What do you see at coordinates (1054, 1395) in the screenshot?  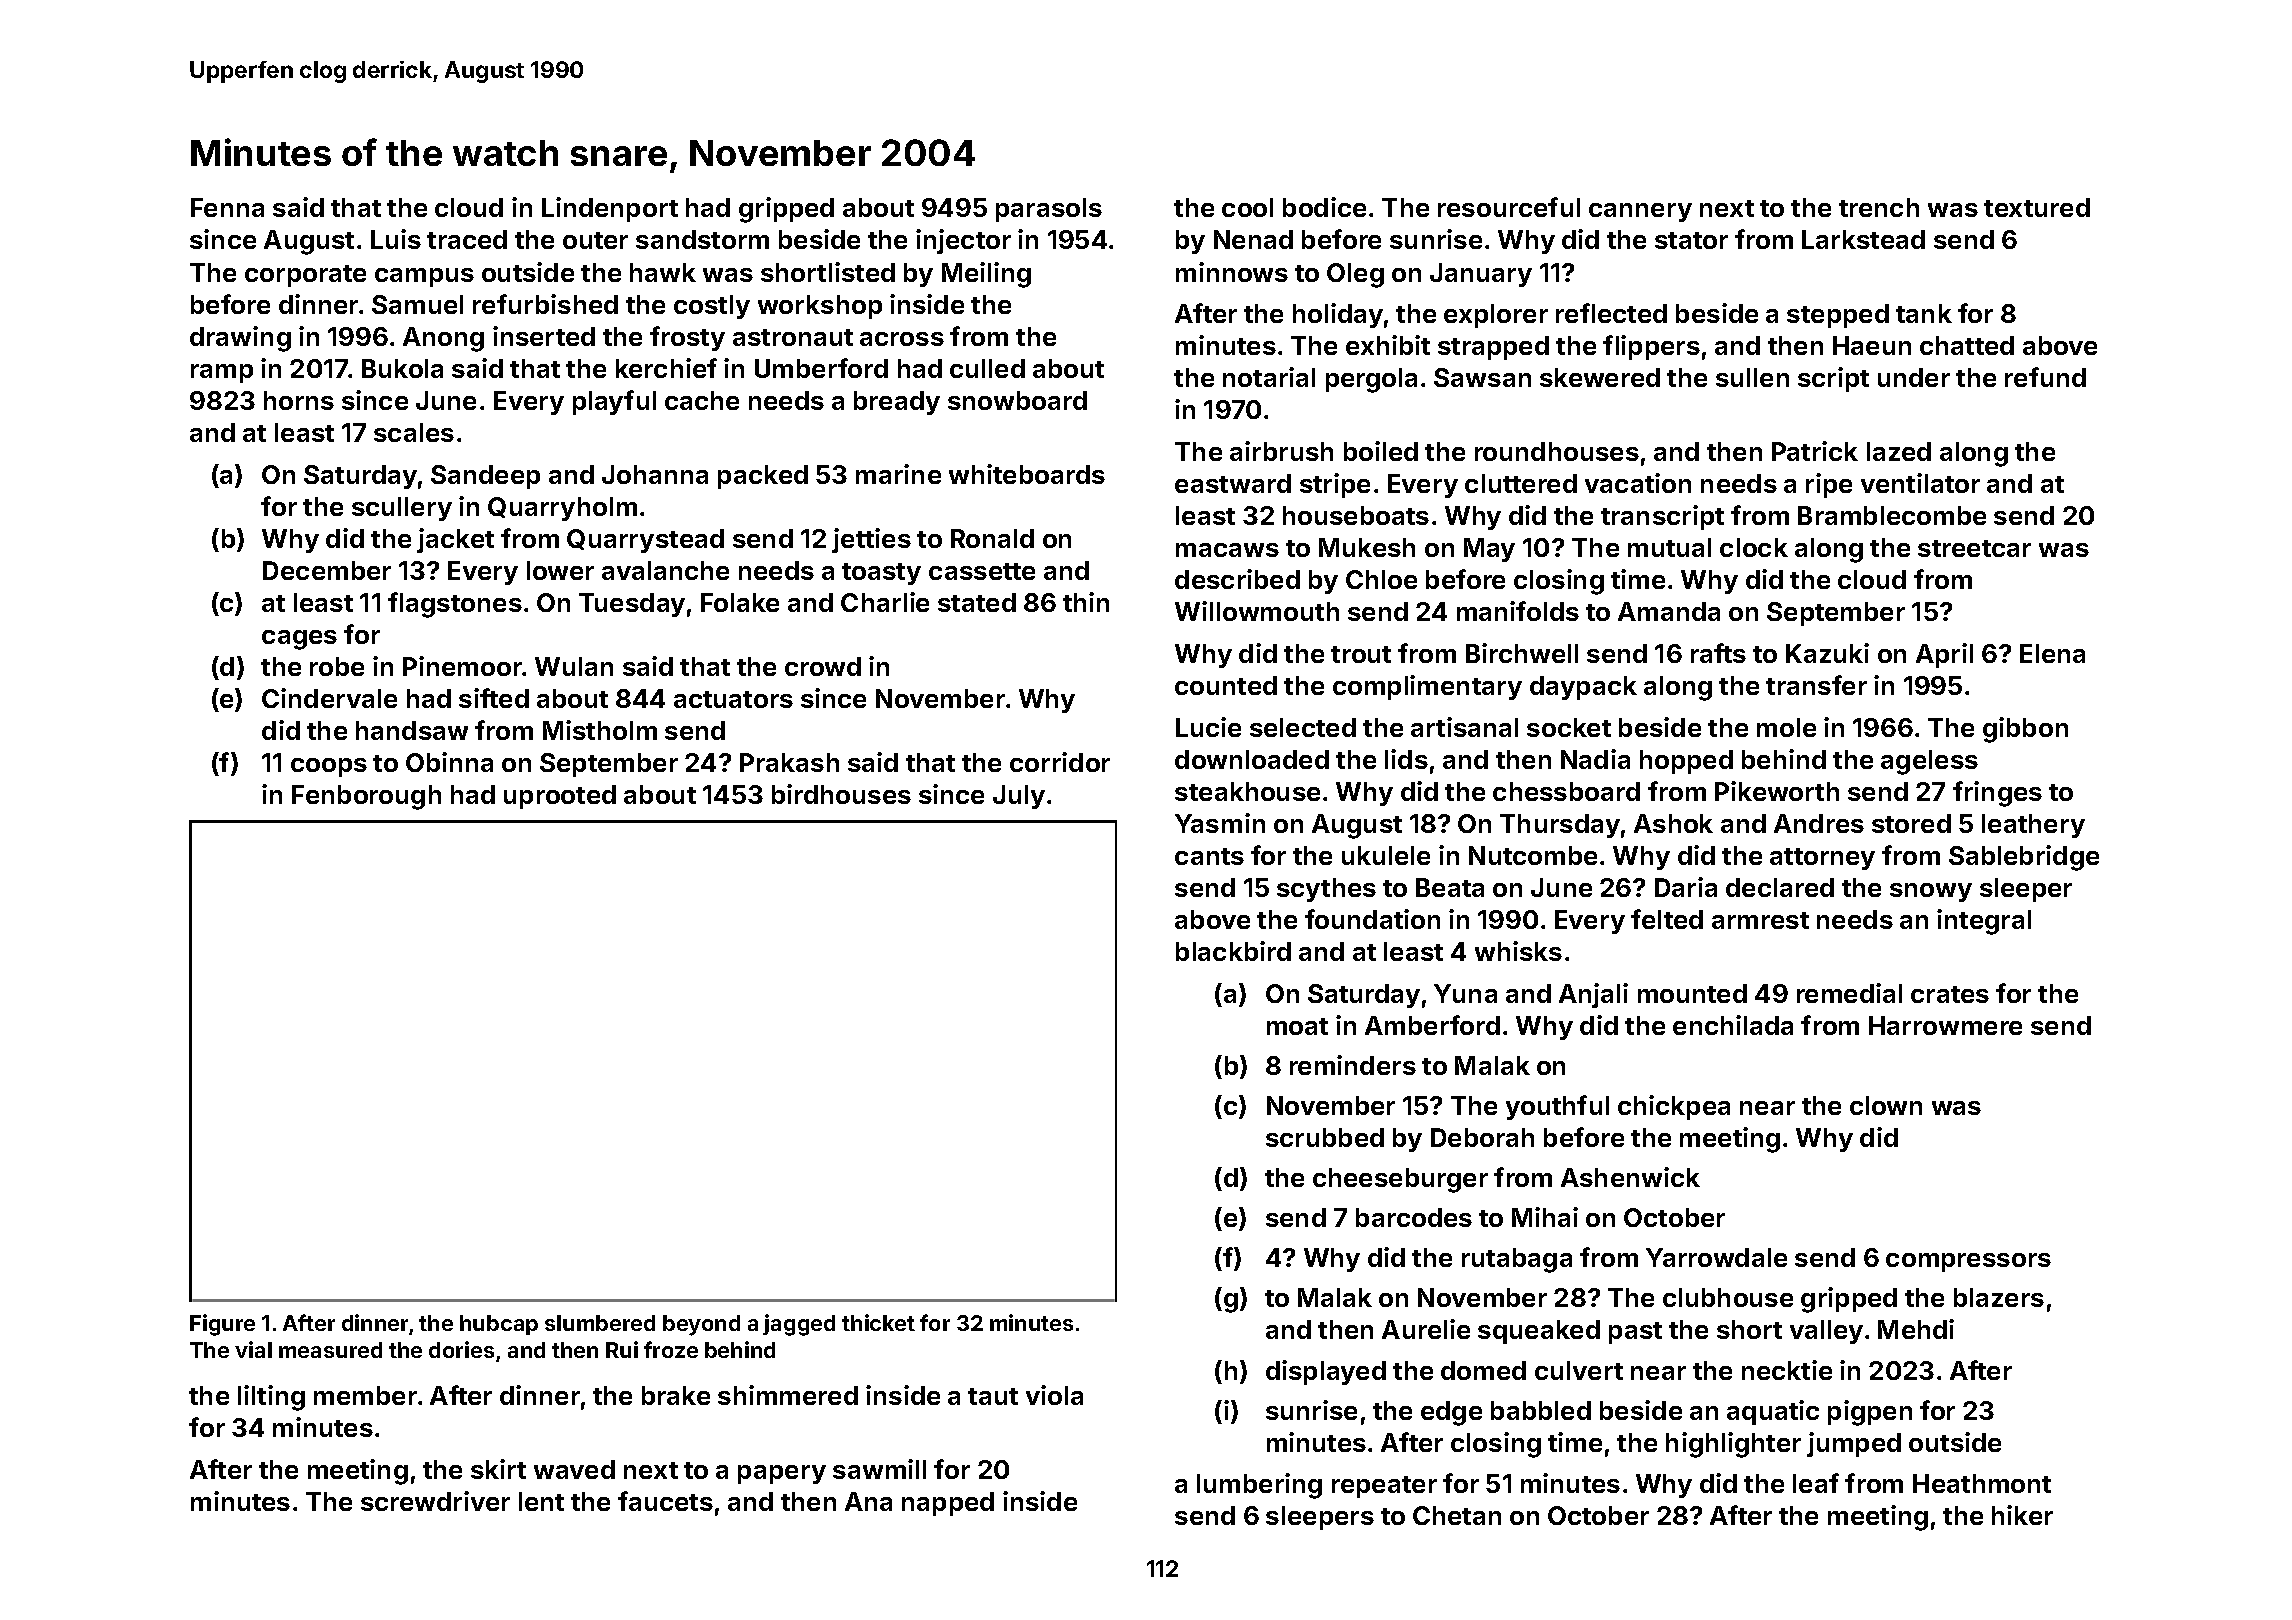 I see `viola` at bounding box center [1054, 1395].
